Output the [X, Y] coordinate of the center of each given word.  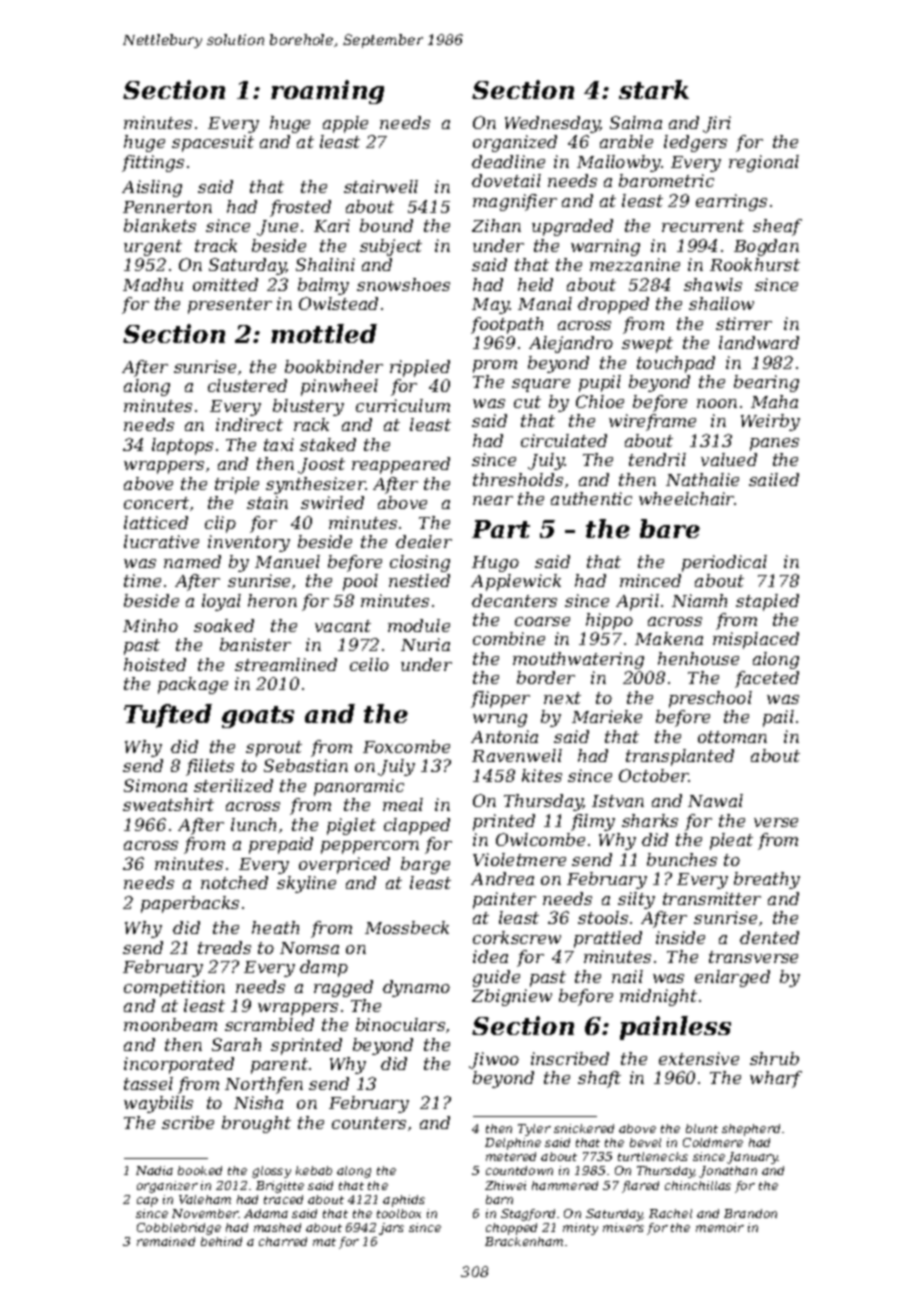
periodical [724, 563]
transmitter [712, 898]
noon [717, 403]
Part [501, 529]
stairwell [381, 186]
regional [764, 163]
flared [640, 1187]
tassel [148, 1083]
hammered [565, 1185]
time [142, 580]
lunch [253, 824]
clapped [417, 826]
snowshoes [403, 284]
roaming [327, 92]
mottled [324, 333]
